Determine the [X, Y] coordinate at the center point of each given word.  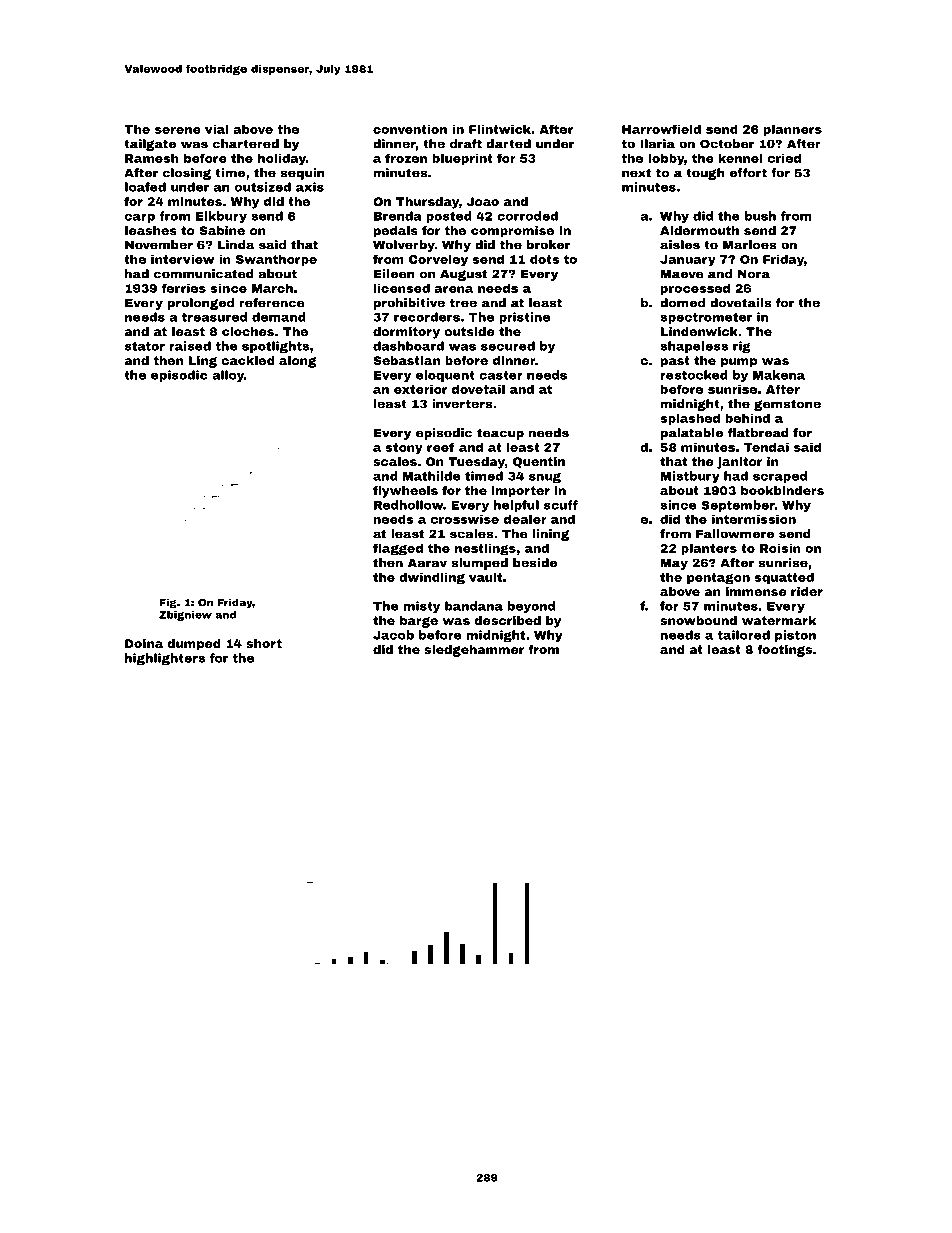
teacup [500, 434]
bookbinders [782, 490]
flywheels [405, 492]
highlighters [165, 659]
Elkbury [221, 217]
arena [453, 289]
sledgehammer [474, 651]
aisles [680, 245]
